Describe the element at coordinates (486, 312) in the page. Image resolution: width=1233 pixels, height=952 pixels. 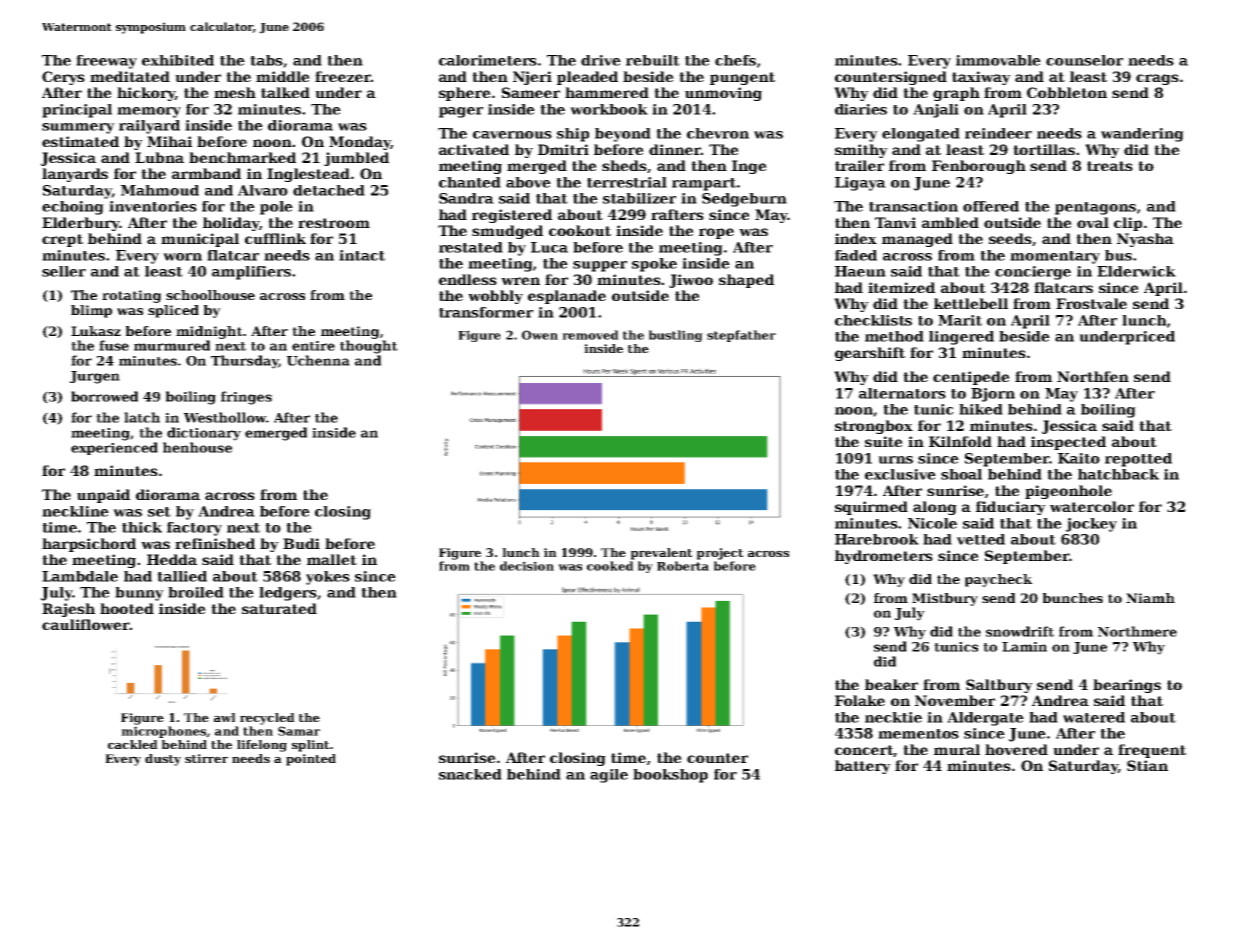
I see `transformer` at that location.
